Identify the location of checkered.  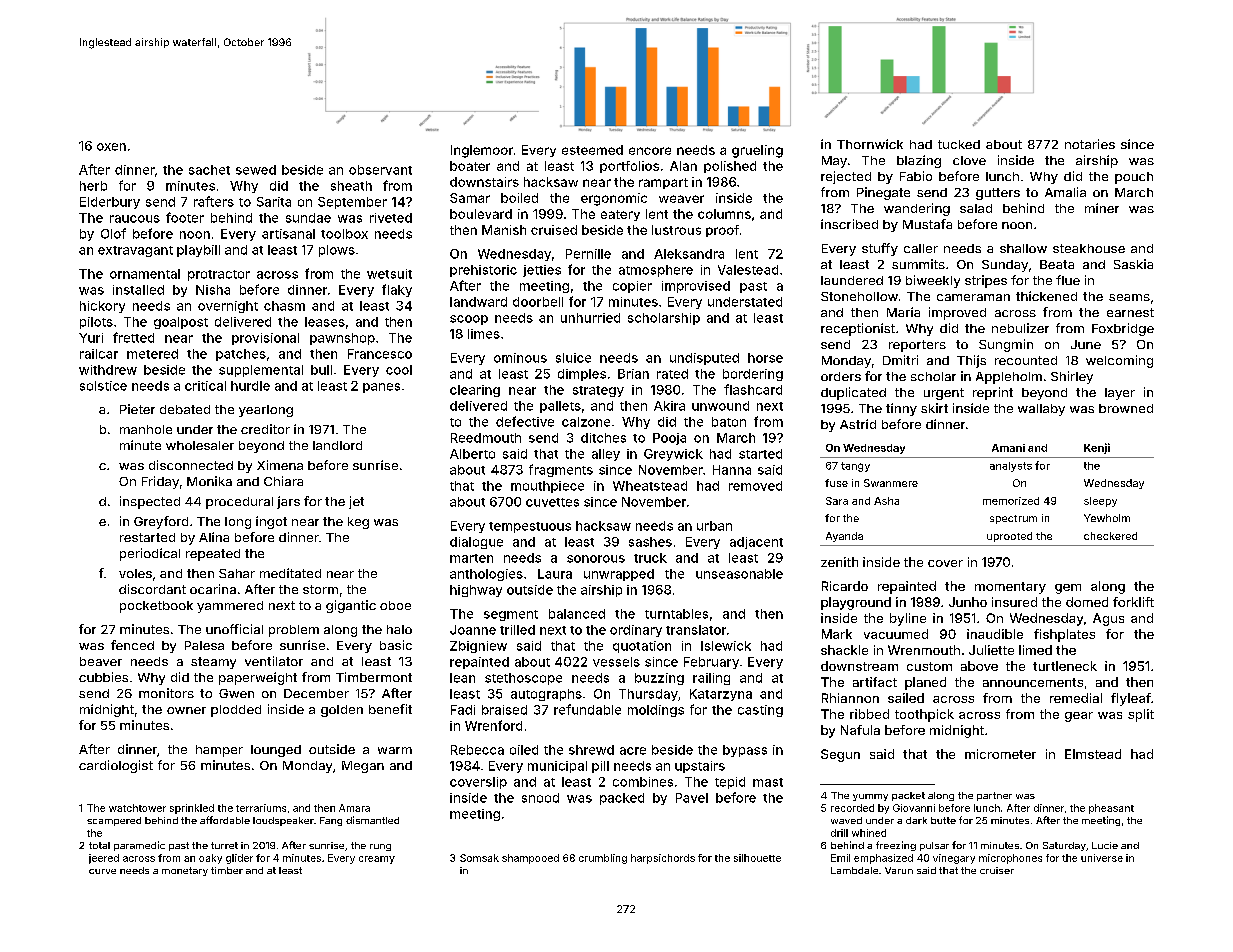
(1110, 536).
